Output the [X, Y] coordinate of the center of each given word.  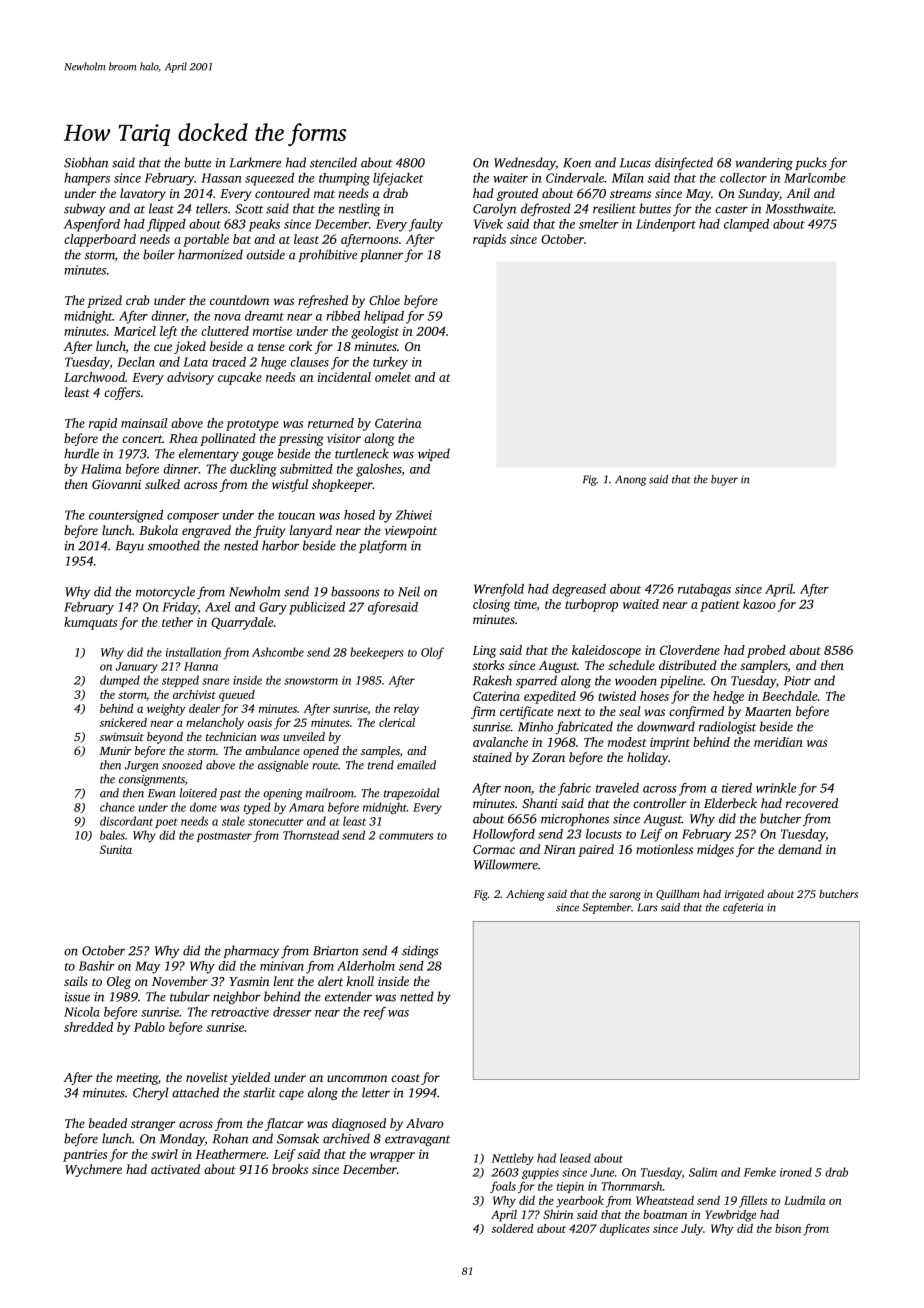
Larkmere [255, 162]
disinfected [684, 163]
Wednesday [525, 163]
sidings [420, 951]
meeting [137, 1079]
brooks [290, 1169]
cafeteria [743, 908]
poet [166, 823]
